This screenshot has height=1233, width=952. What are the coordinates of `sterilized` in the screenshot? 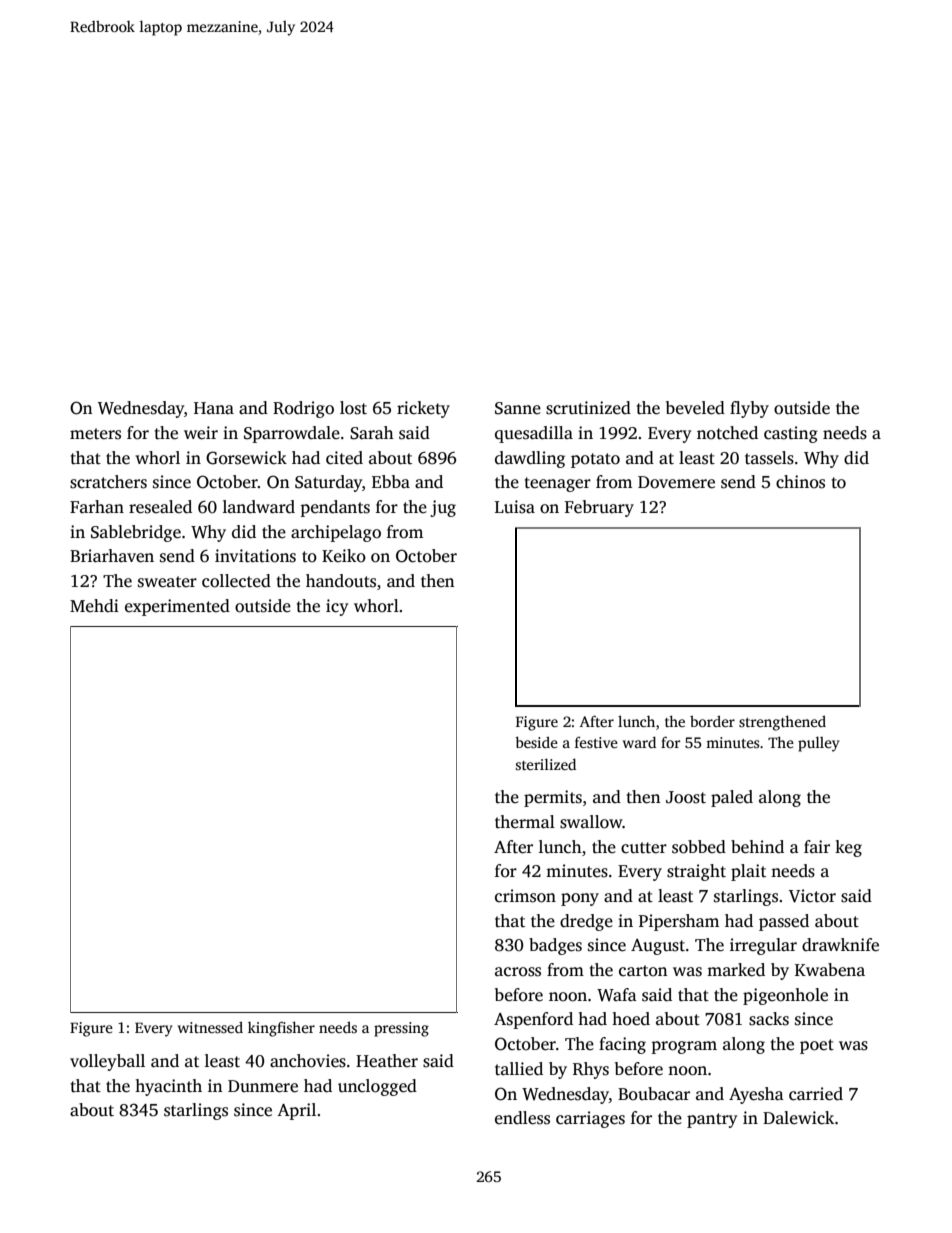 It's located at (545, 764).
